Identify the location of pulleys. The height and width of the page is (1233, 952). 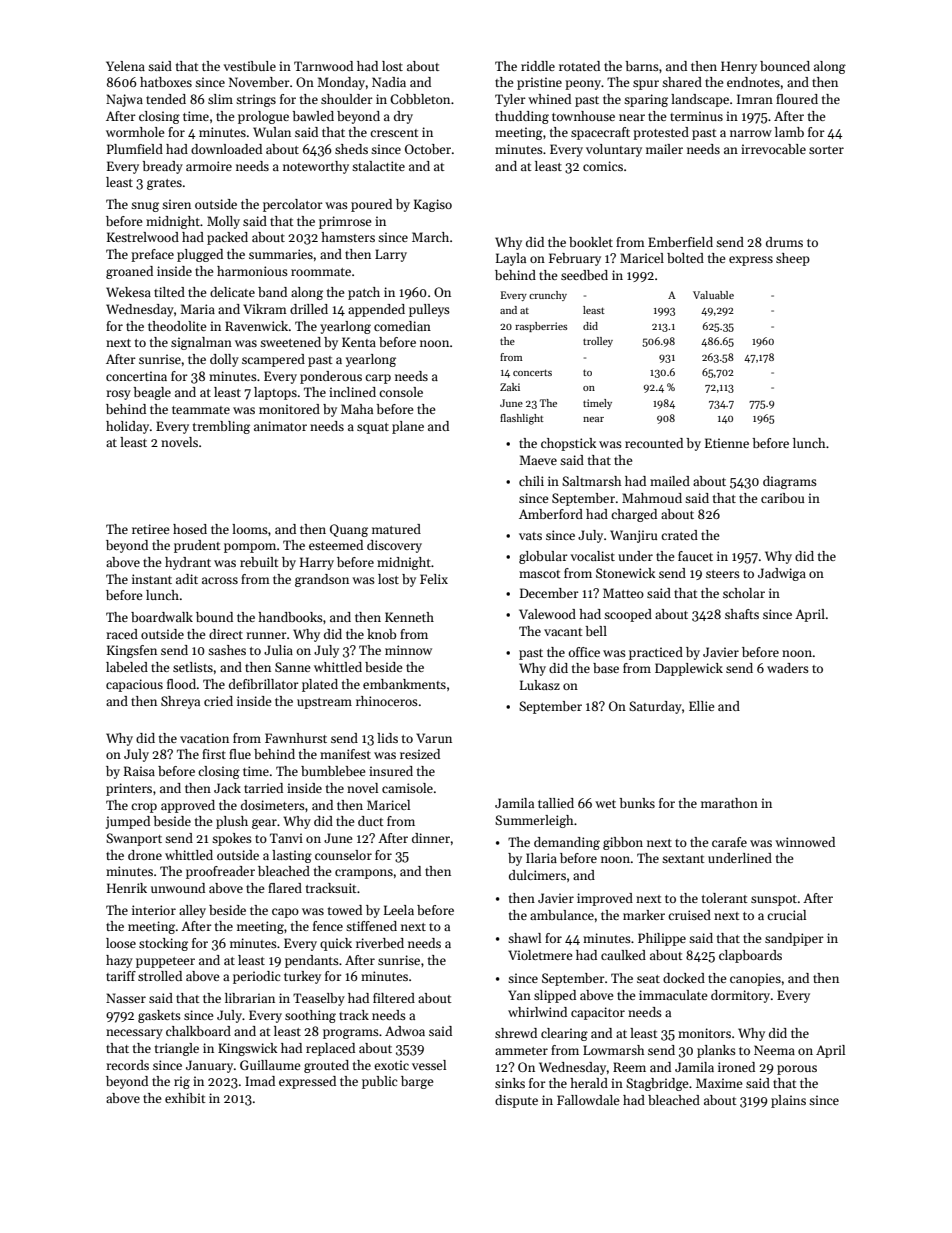
(429, 310).
